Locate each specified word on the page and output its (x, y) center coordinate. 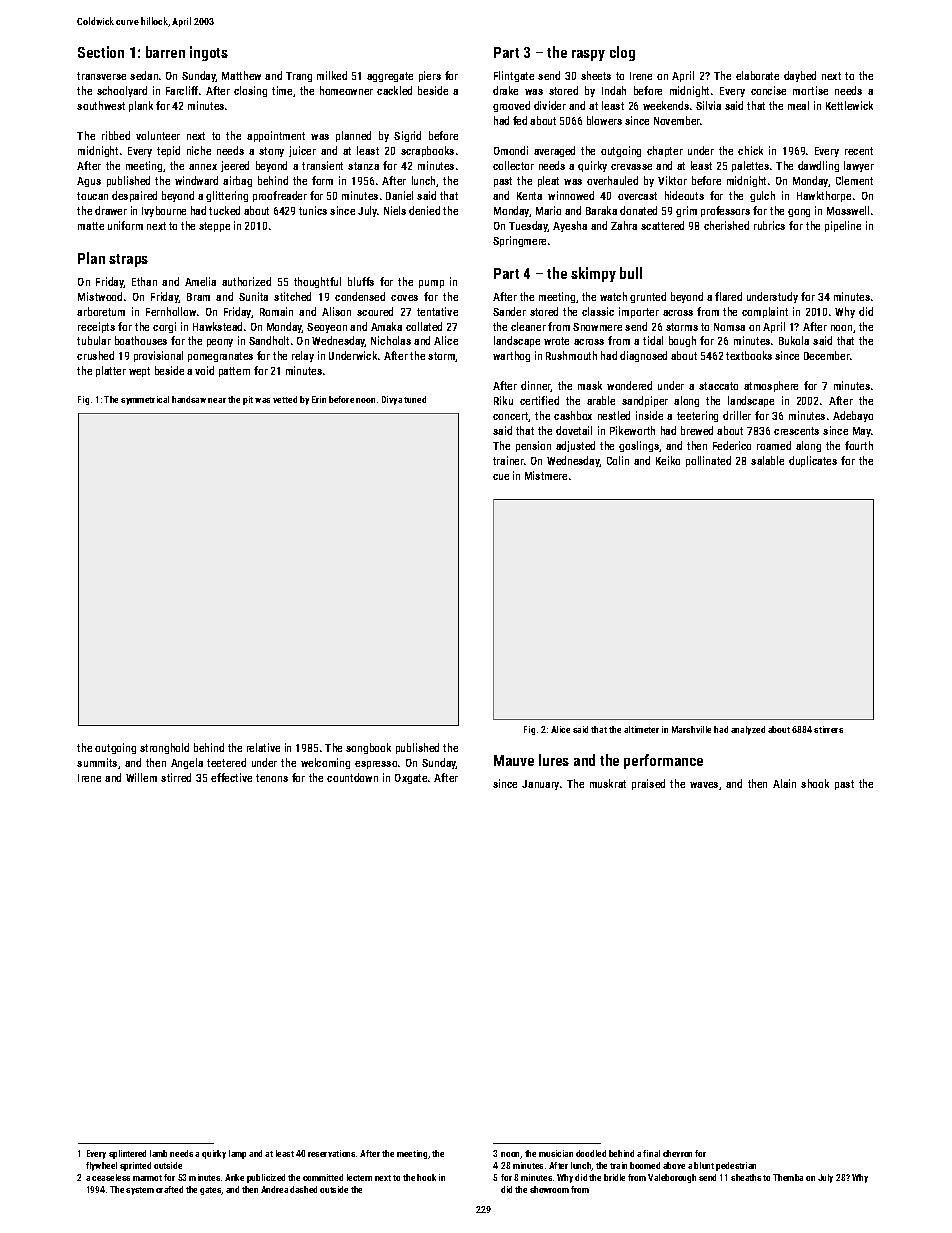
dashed (303, 1189)
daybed (800, 76)
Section (101, 52)
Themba (788, 1177)
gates (211, 1191)
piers (430, 76)
